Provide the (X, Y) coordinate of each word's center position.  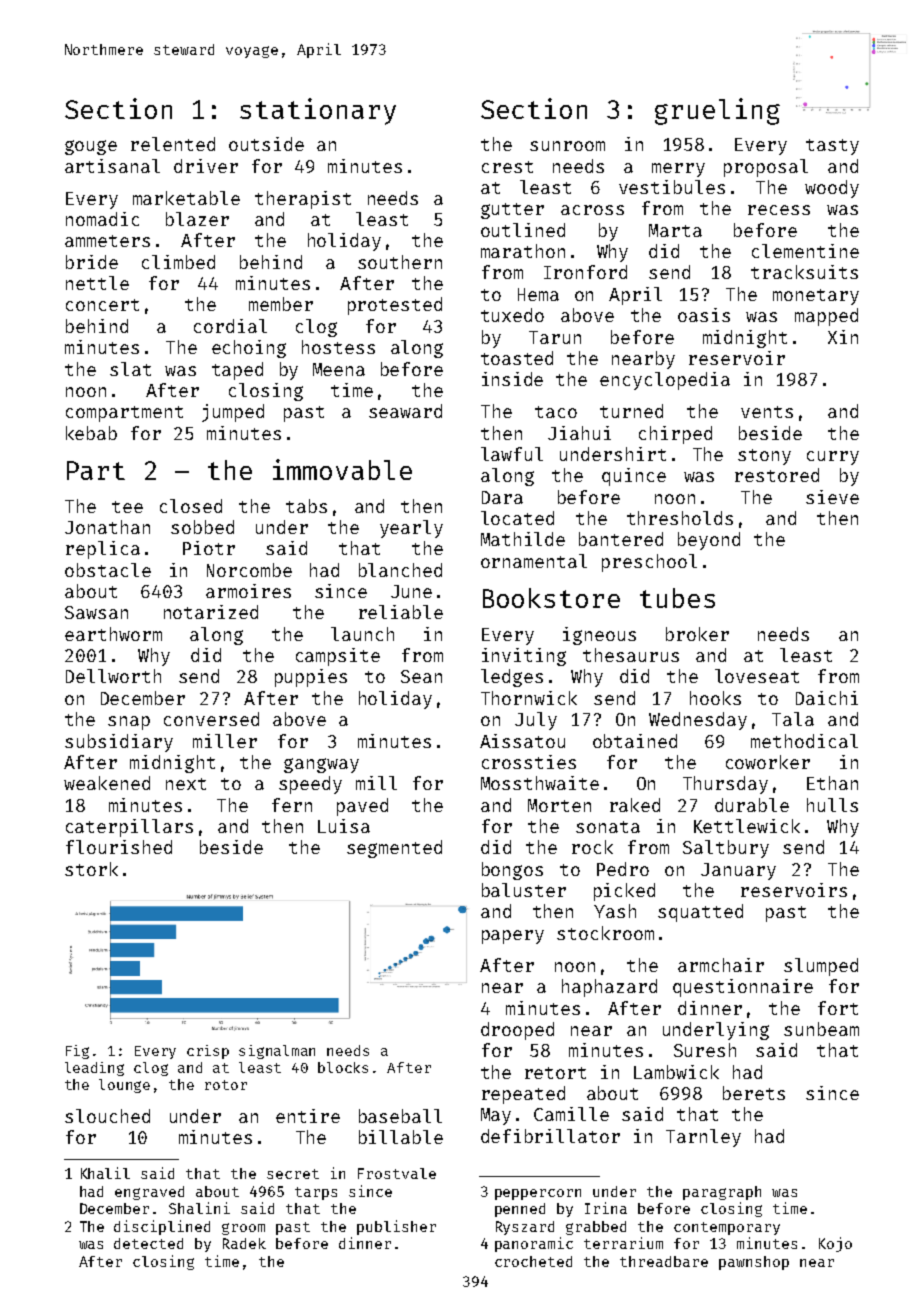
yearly (411, 529)
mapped (826, 317)
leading (94, 1069)
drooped (517, 1031)
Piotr (209, 548)
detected (148, 1243)
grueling (717, 111)
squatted (700, 913)
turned (631, 411)
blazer (197, 219)
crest (507, 167)
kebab (91, 433)
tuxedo (512, 315)
